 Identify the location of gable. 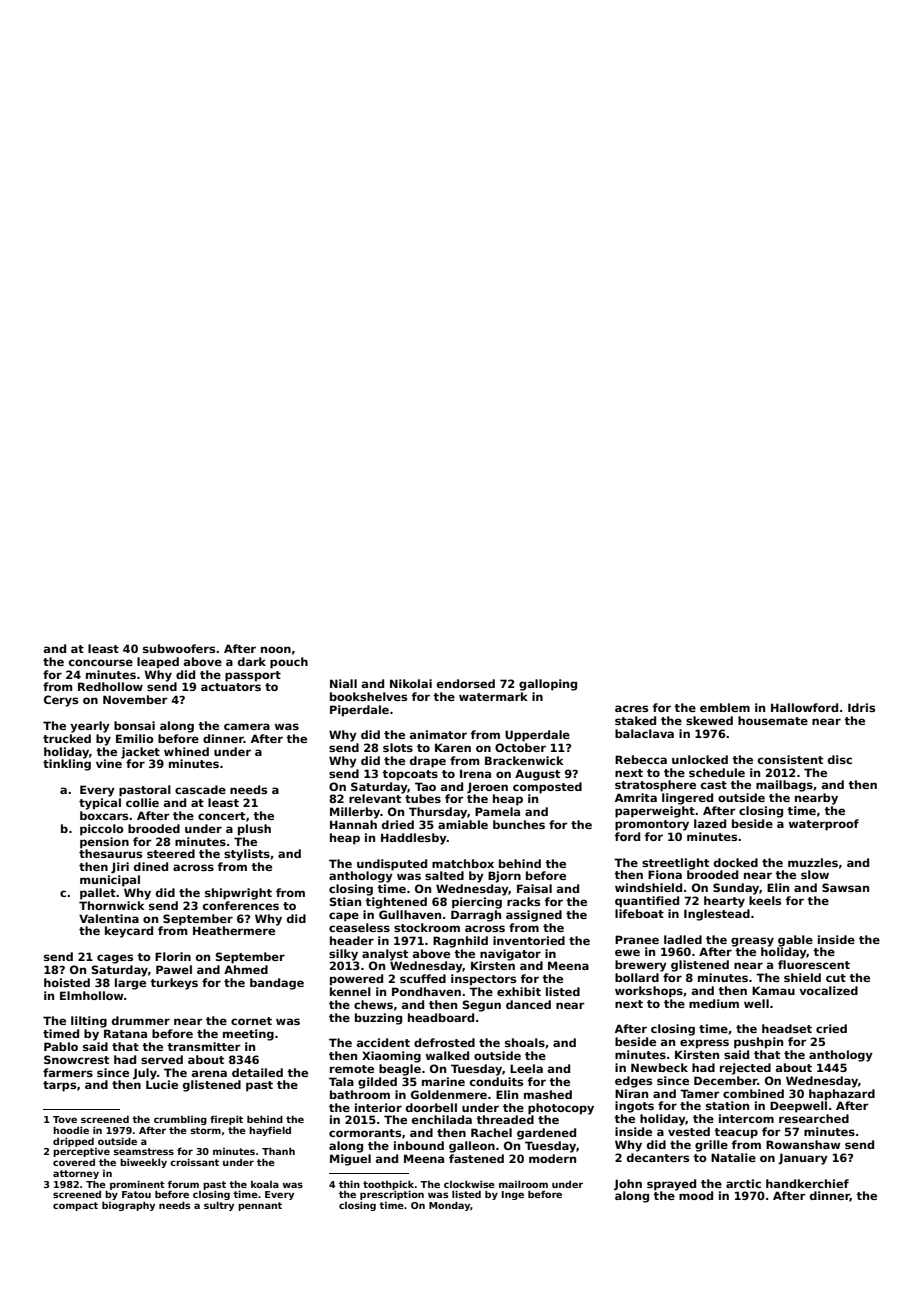
(795, 941).
